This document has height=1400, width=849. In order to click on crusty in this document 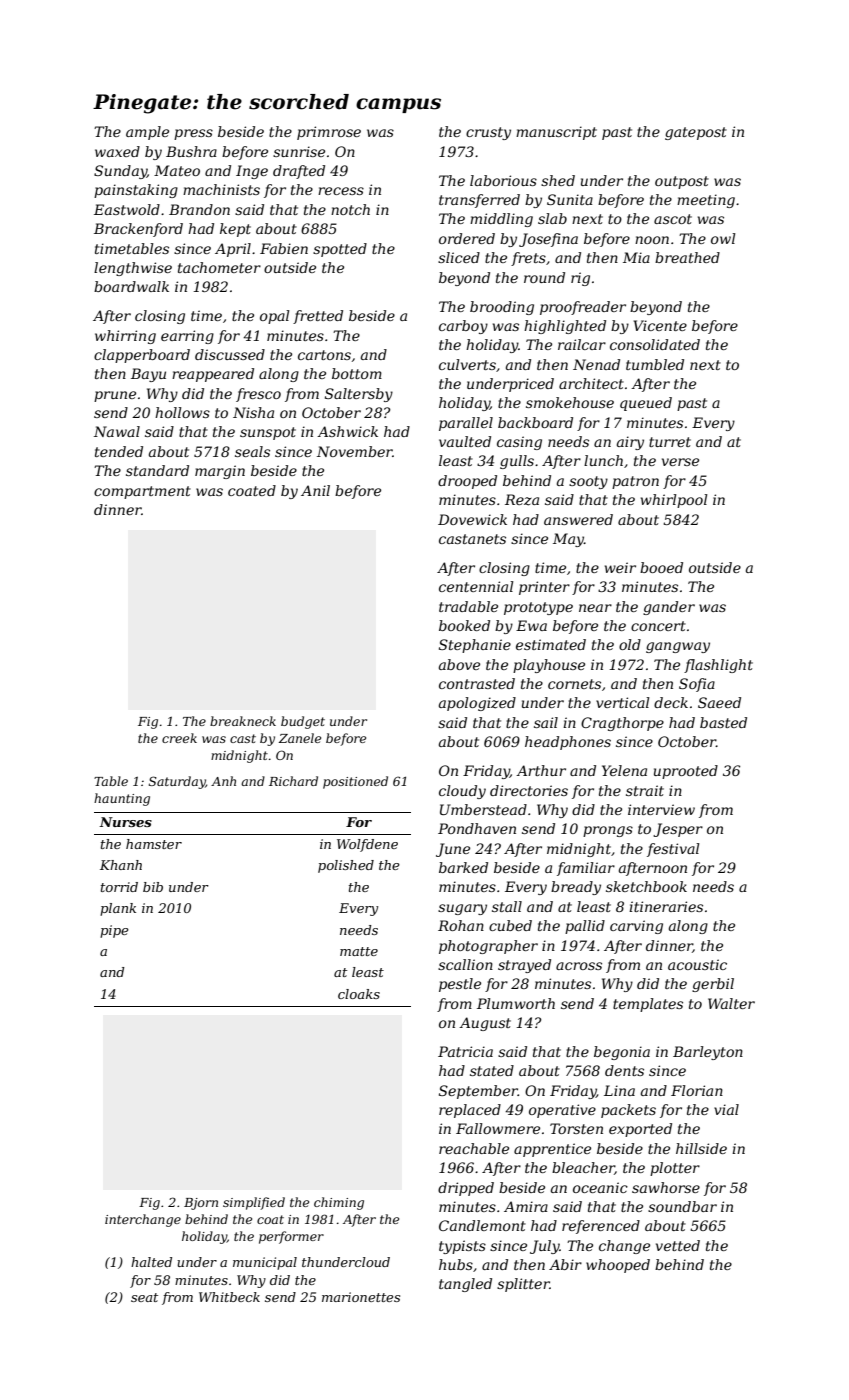, I will do `click(488, 133)`.
